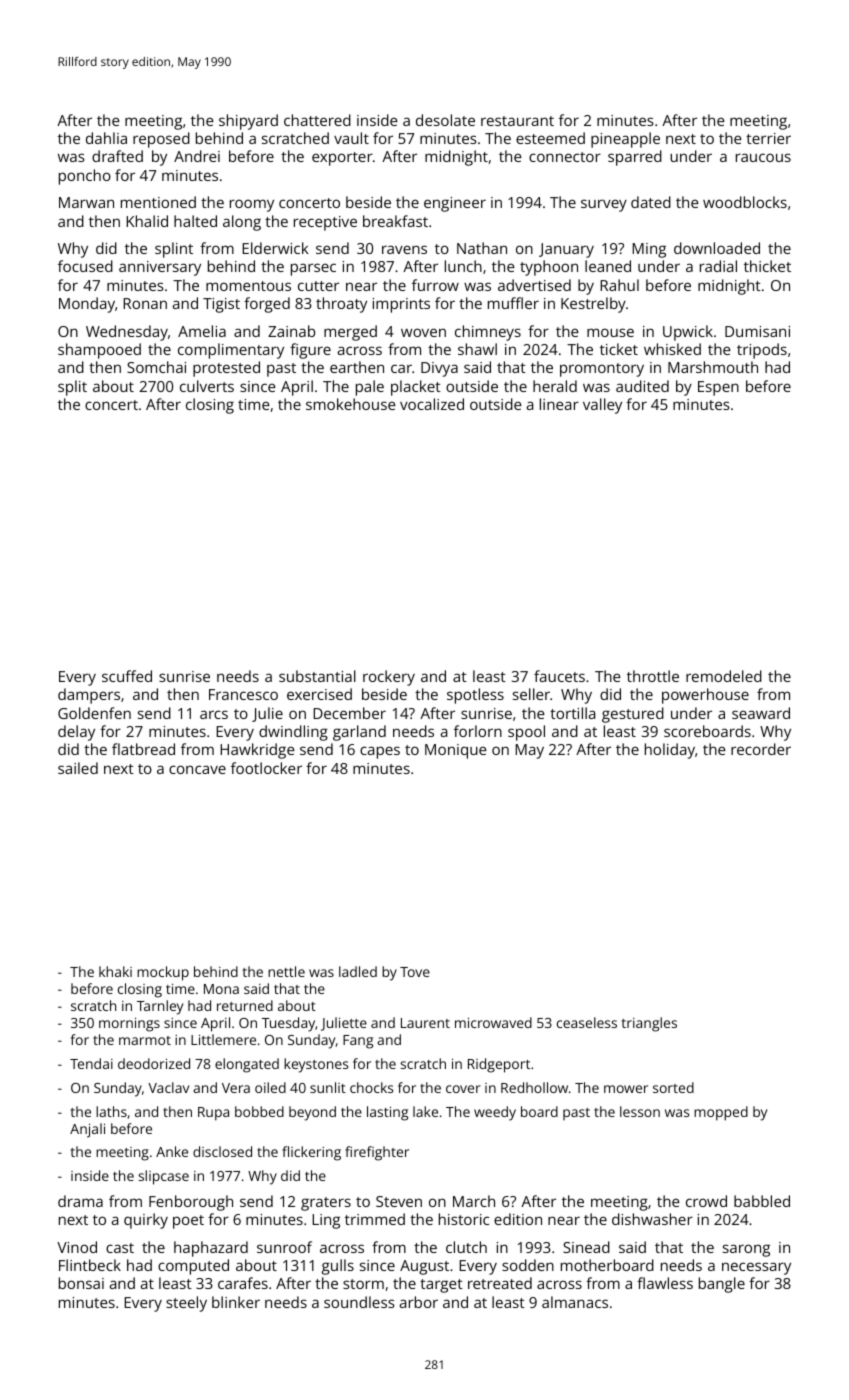 This document has height=1400, width=849. What do you see at coordinates (649, 1024) in the document?
I see `triangles` at bounding box center [649, 1024].
